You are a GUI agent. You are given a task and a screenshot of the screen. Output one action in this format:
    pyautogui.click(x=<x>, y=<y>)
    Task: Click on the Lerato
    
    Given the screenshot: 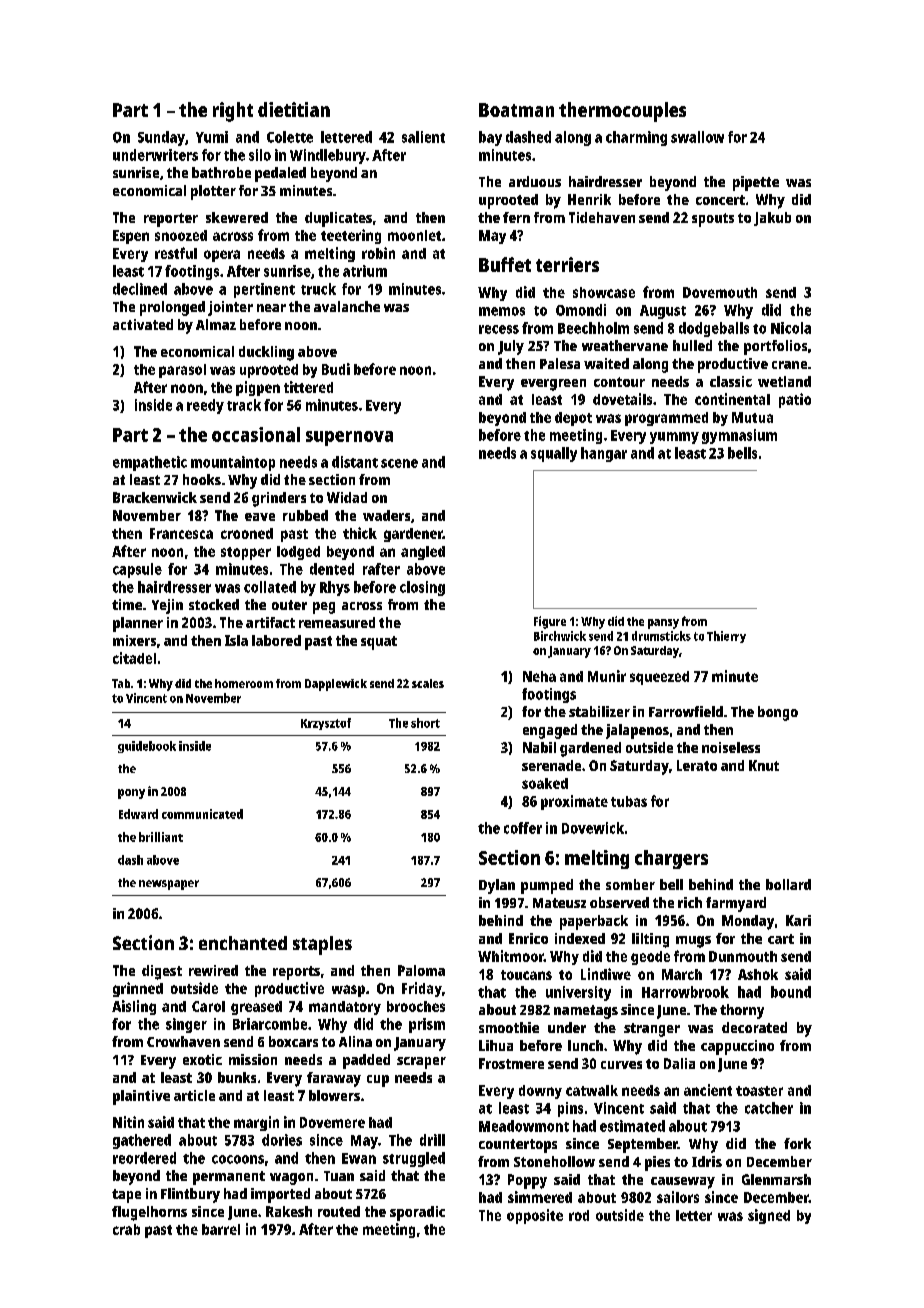 What is the action you would take?
    pyautogui.click(x=697, y=765)
